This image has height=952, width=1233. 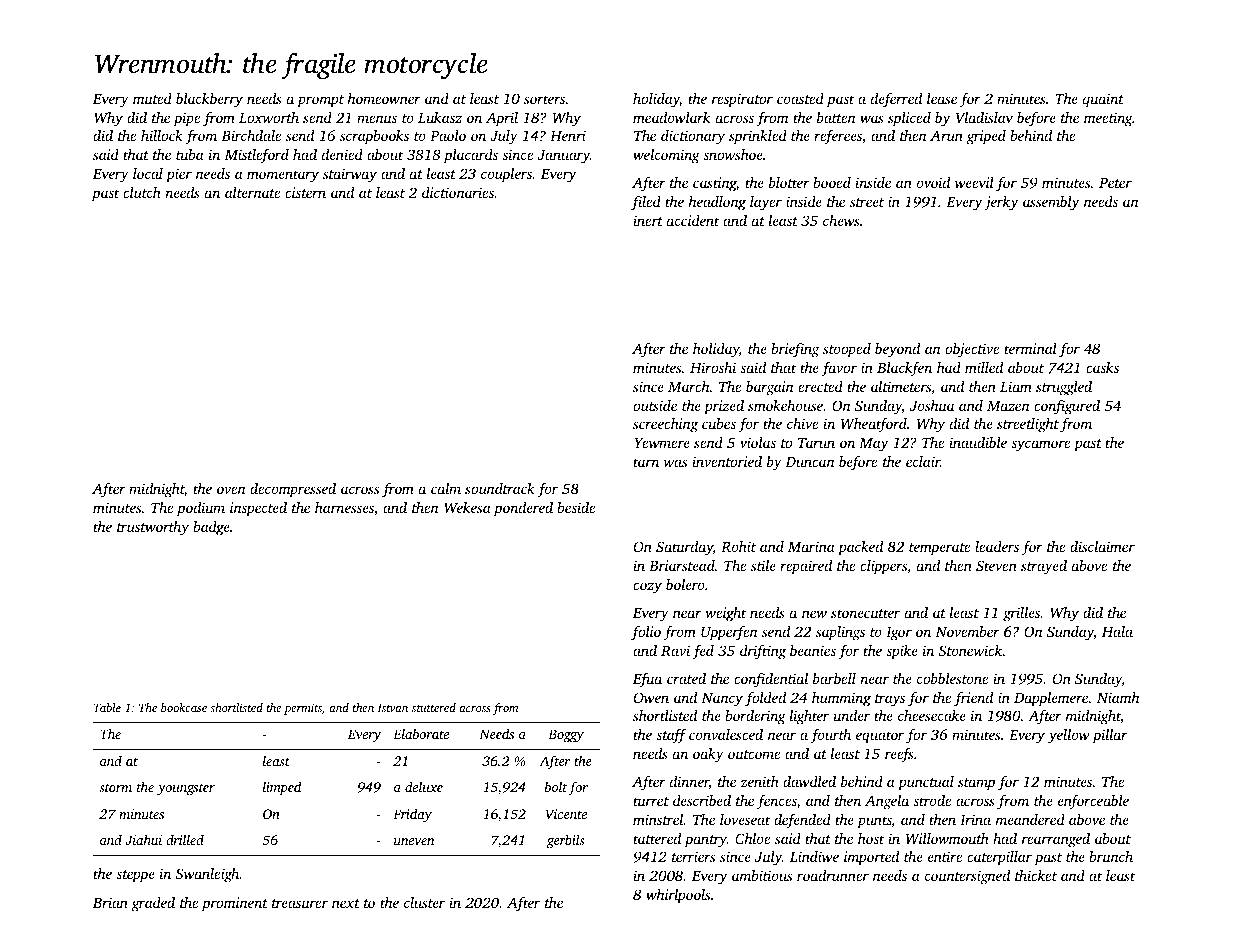 What do you see at coordinates (647, 680) in the image?
I see `Efua` at bounding box center [647, 680].
